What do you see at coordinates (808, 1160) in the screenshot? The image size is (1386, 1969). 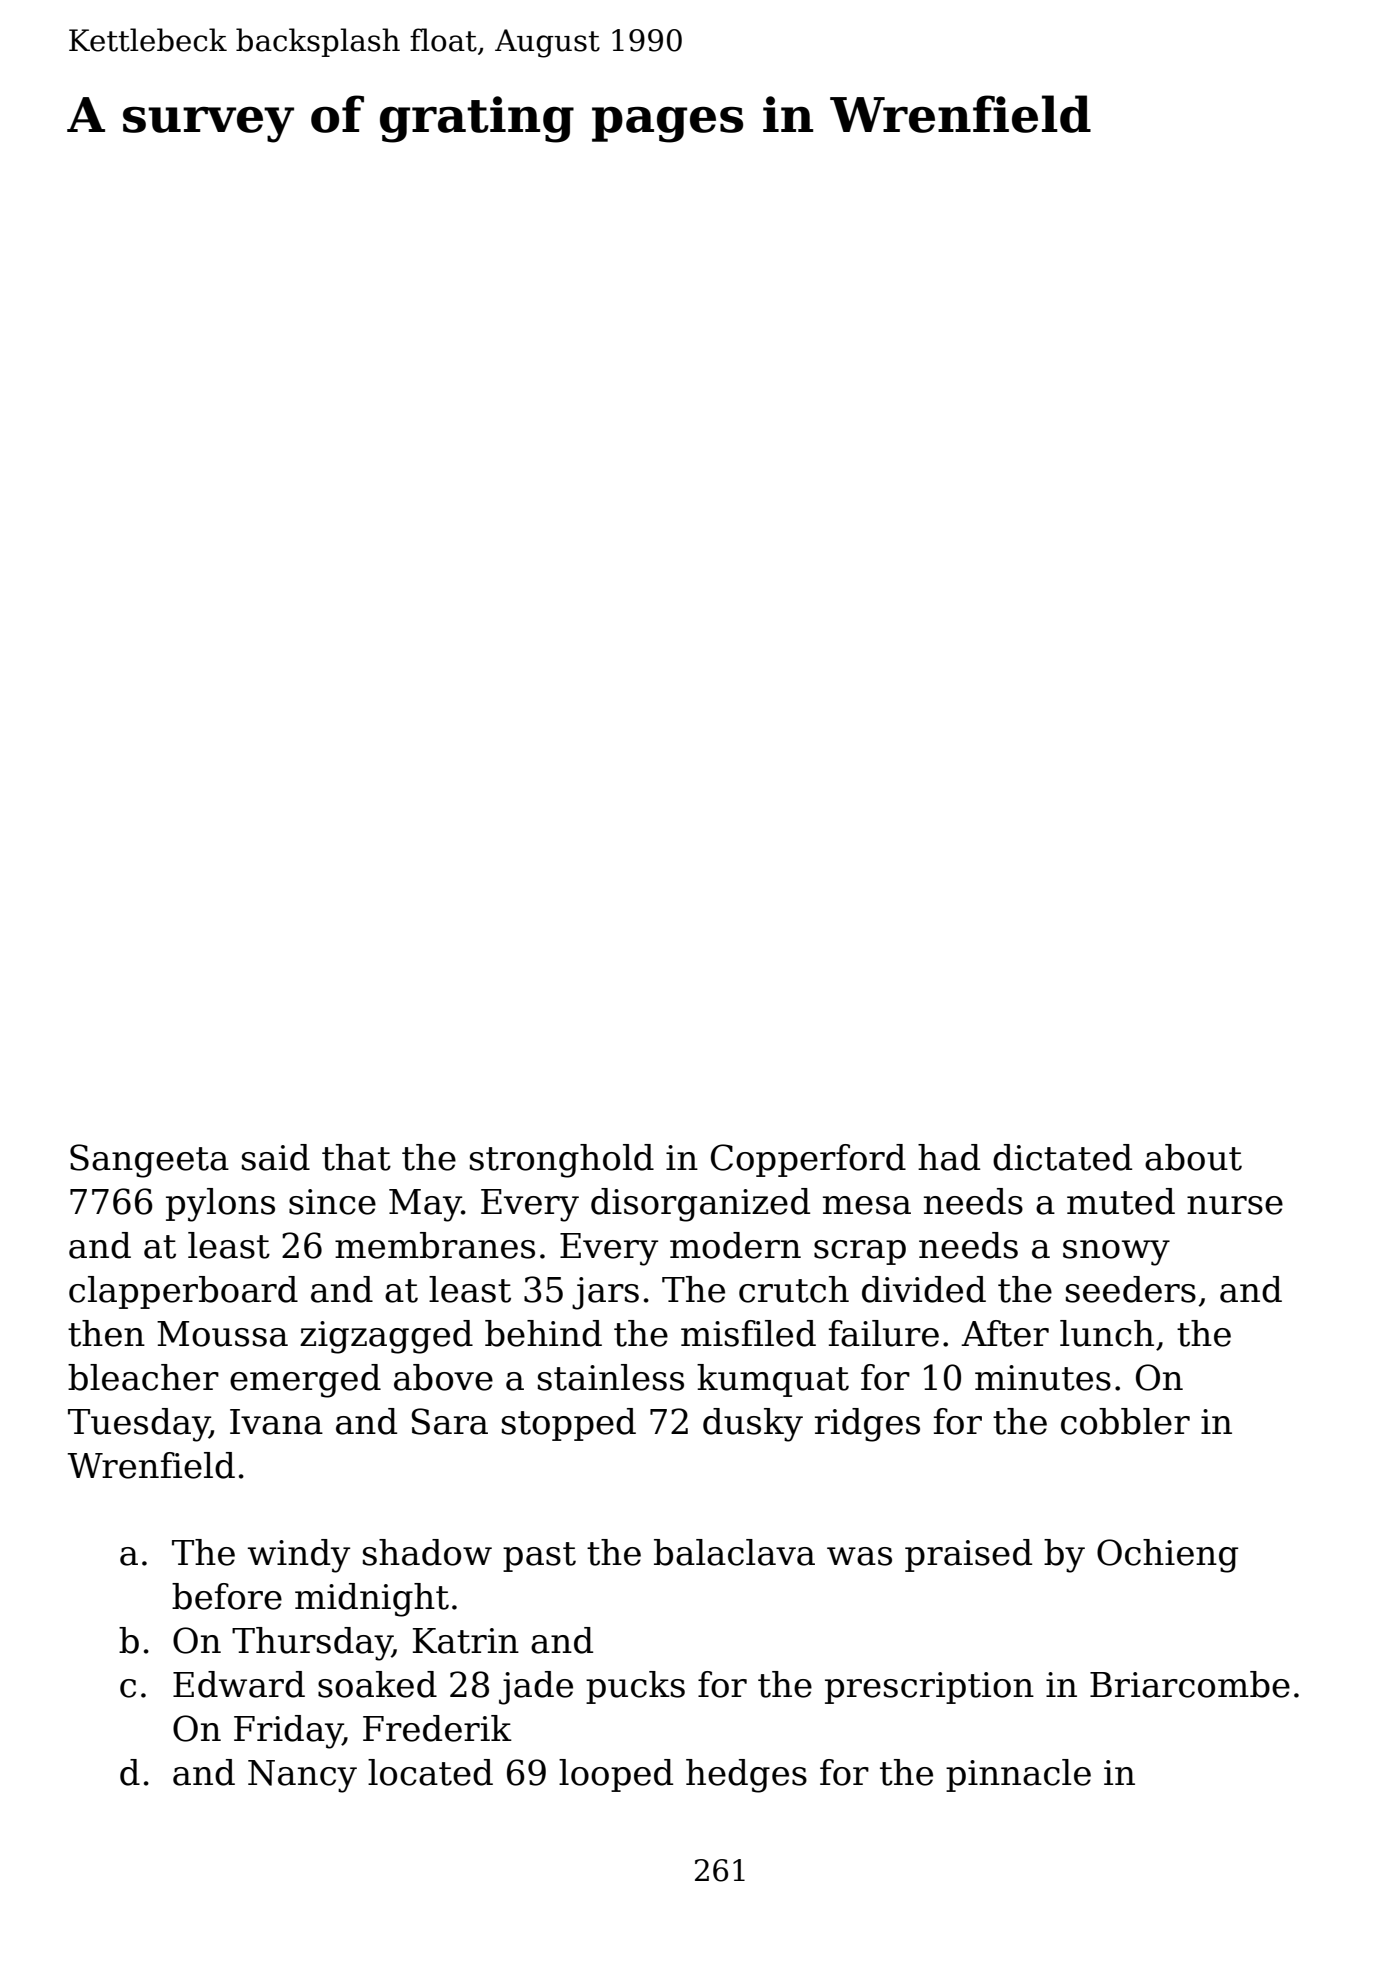 I see `Copperford` at bounding box center [808, 1160].
